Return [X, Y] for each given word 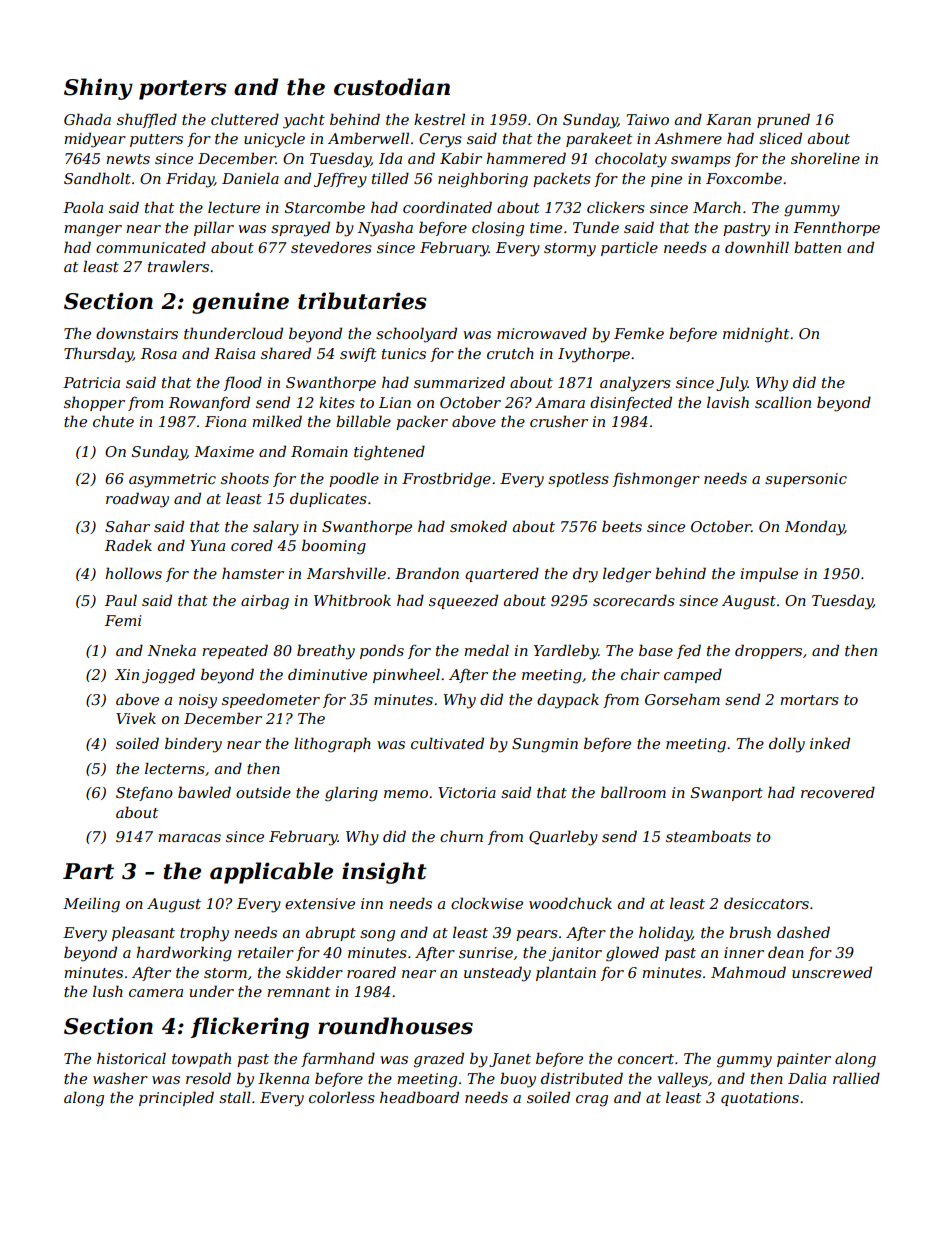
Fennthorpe [836, 228]
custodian [392, 87]
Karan [728, 119]
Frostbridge [446, 480]
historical [131, 1058]
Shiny [98, 89]
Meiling [91, 905]
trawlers [178, 266]
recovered [838, 792]
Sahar [127, 526]
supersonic [806, 480]
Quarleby [563, 838]
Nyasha [385, 229]
